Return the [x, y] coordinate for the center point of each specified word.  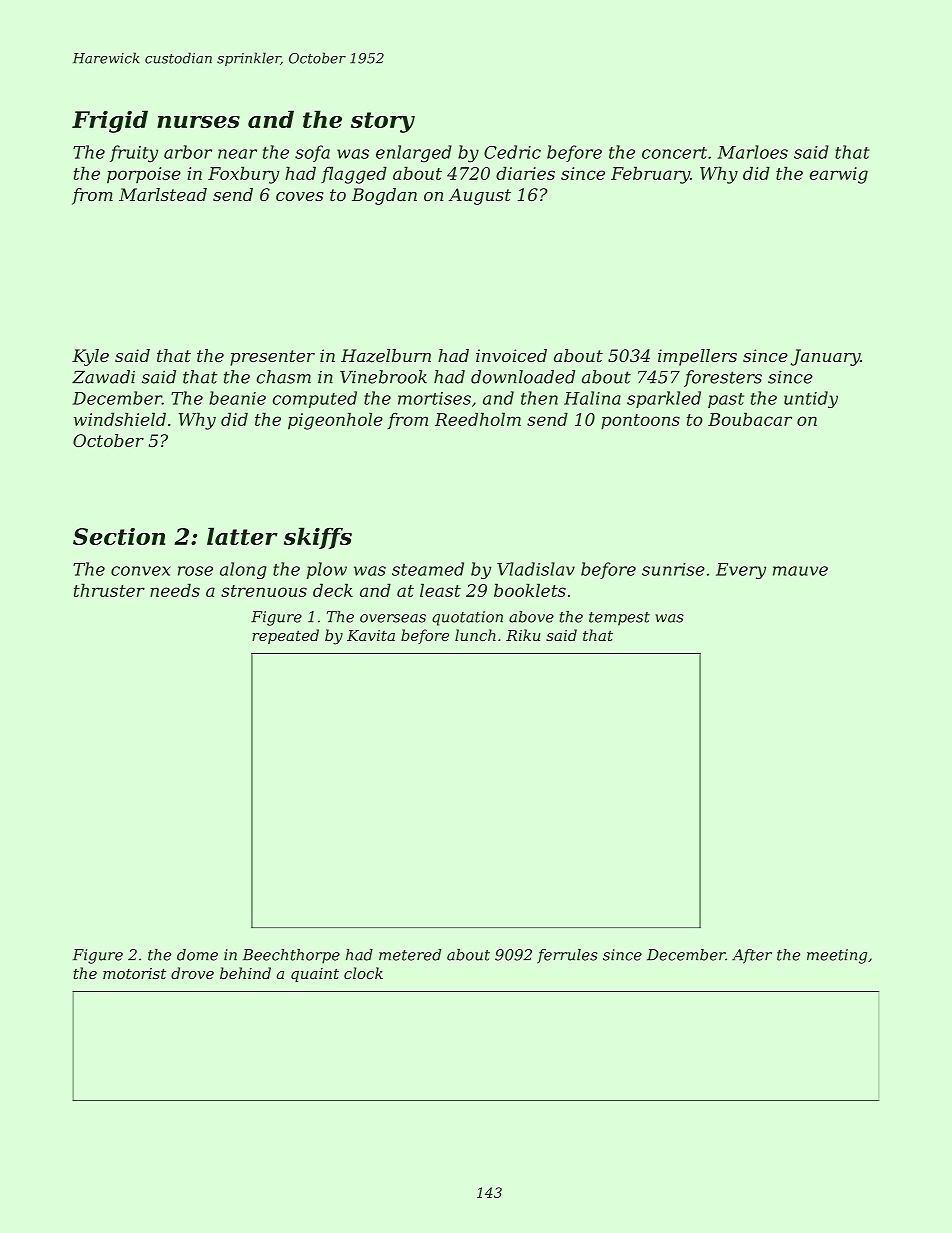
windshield [120, 419]
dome [197, 955]
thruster [109, 590]
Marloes [753, 152]
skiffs [318, 538]
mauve [800, 571]
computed [315, 399]
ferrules [567, 956]
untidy [811, 399]
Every [741, 571]
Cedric [512, 152]
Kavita [371, 635]
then [539, 398]
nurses [198, 122]
